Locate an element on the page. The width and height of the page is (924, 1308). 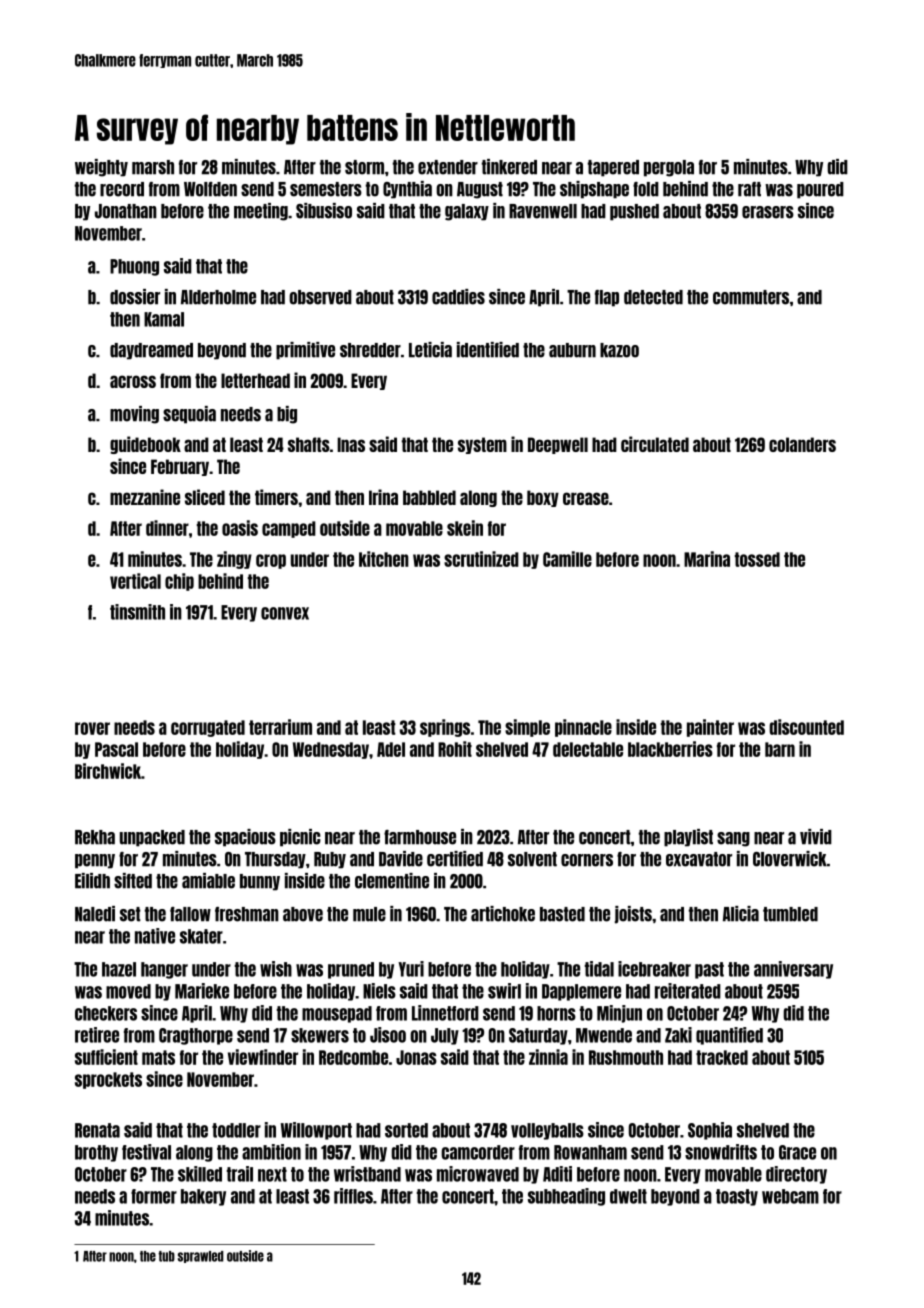
sequoia is located at coordinates (189, 415).
